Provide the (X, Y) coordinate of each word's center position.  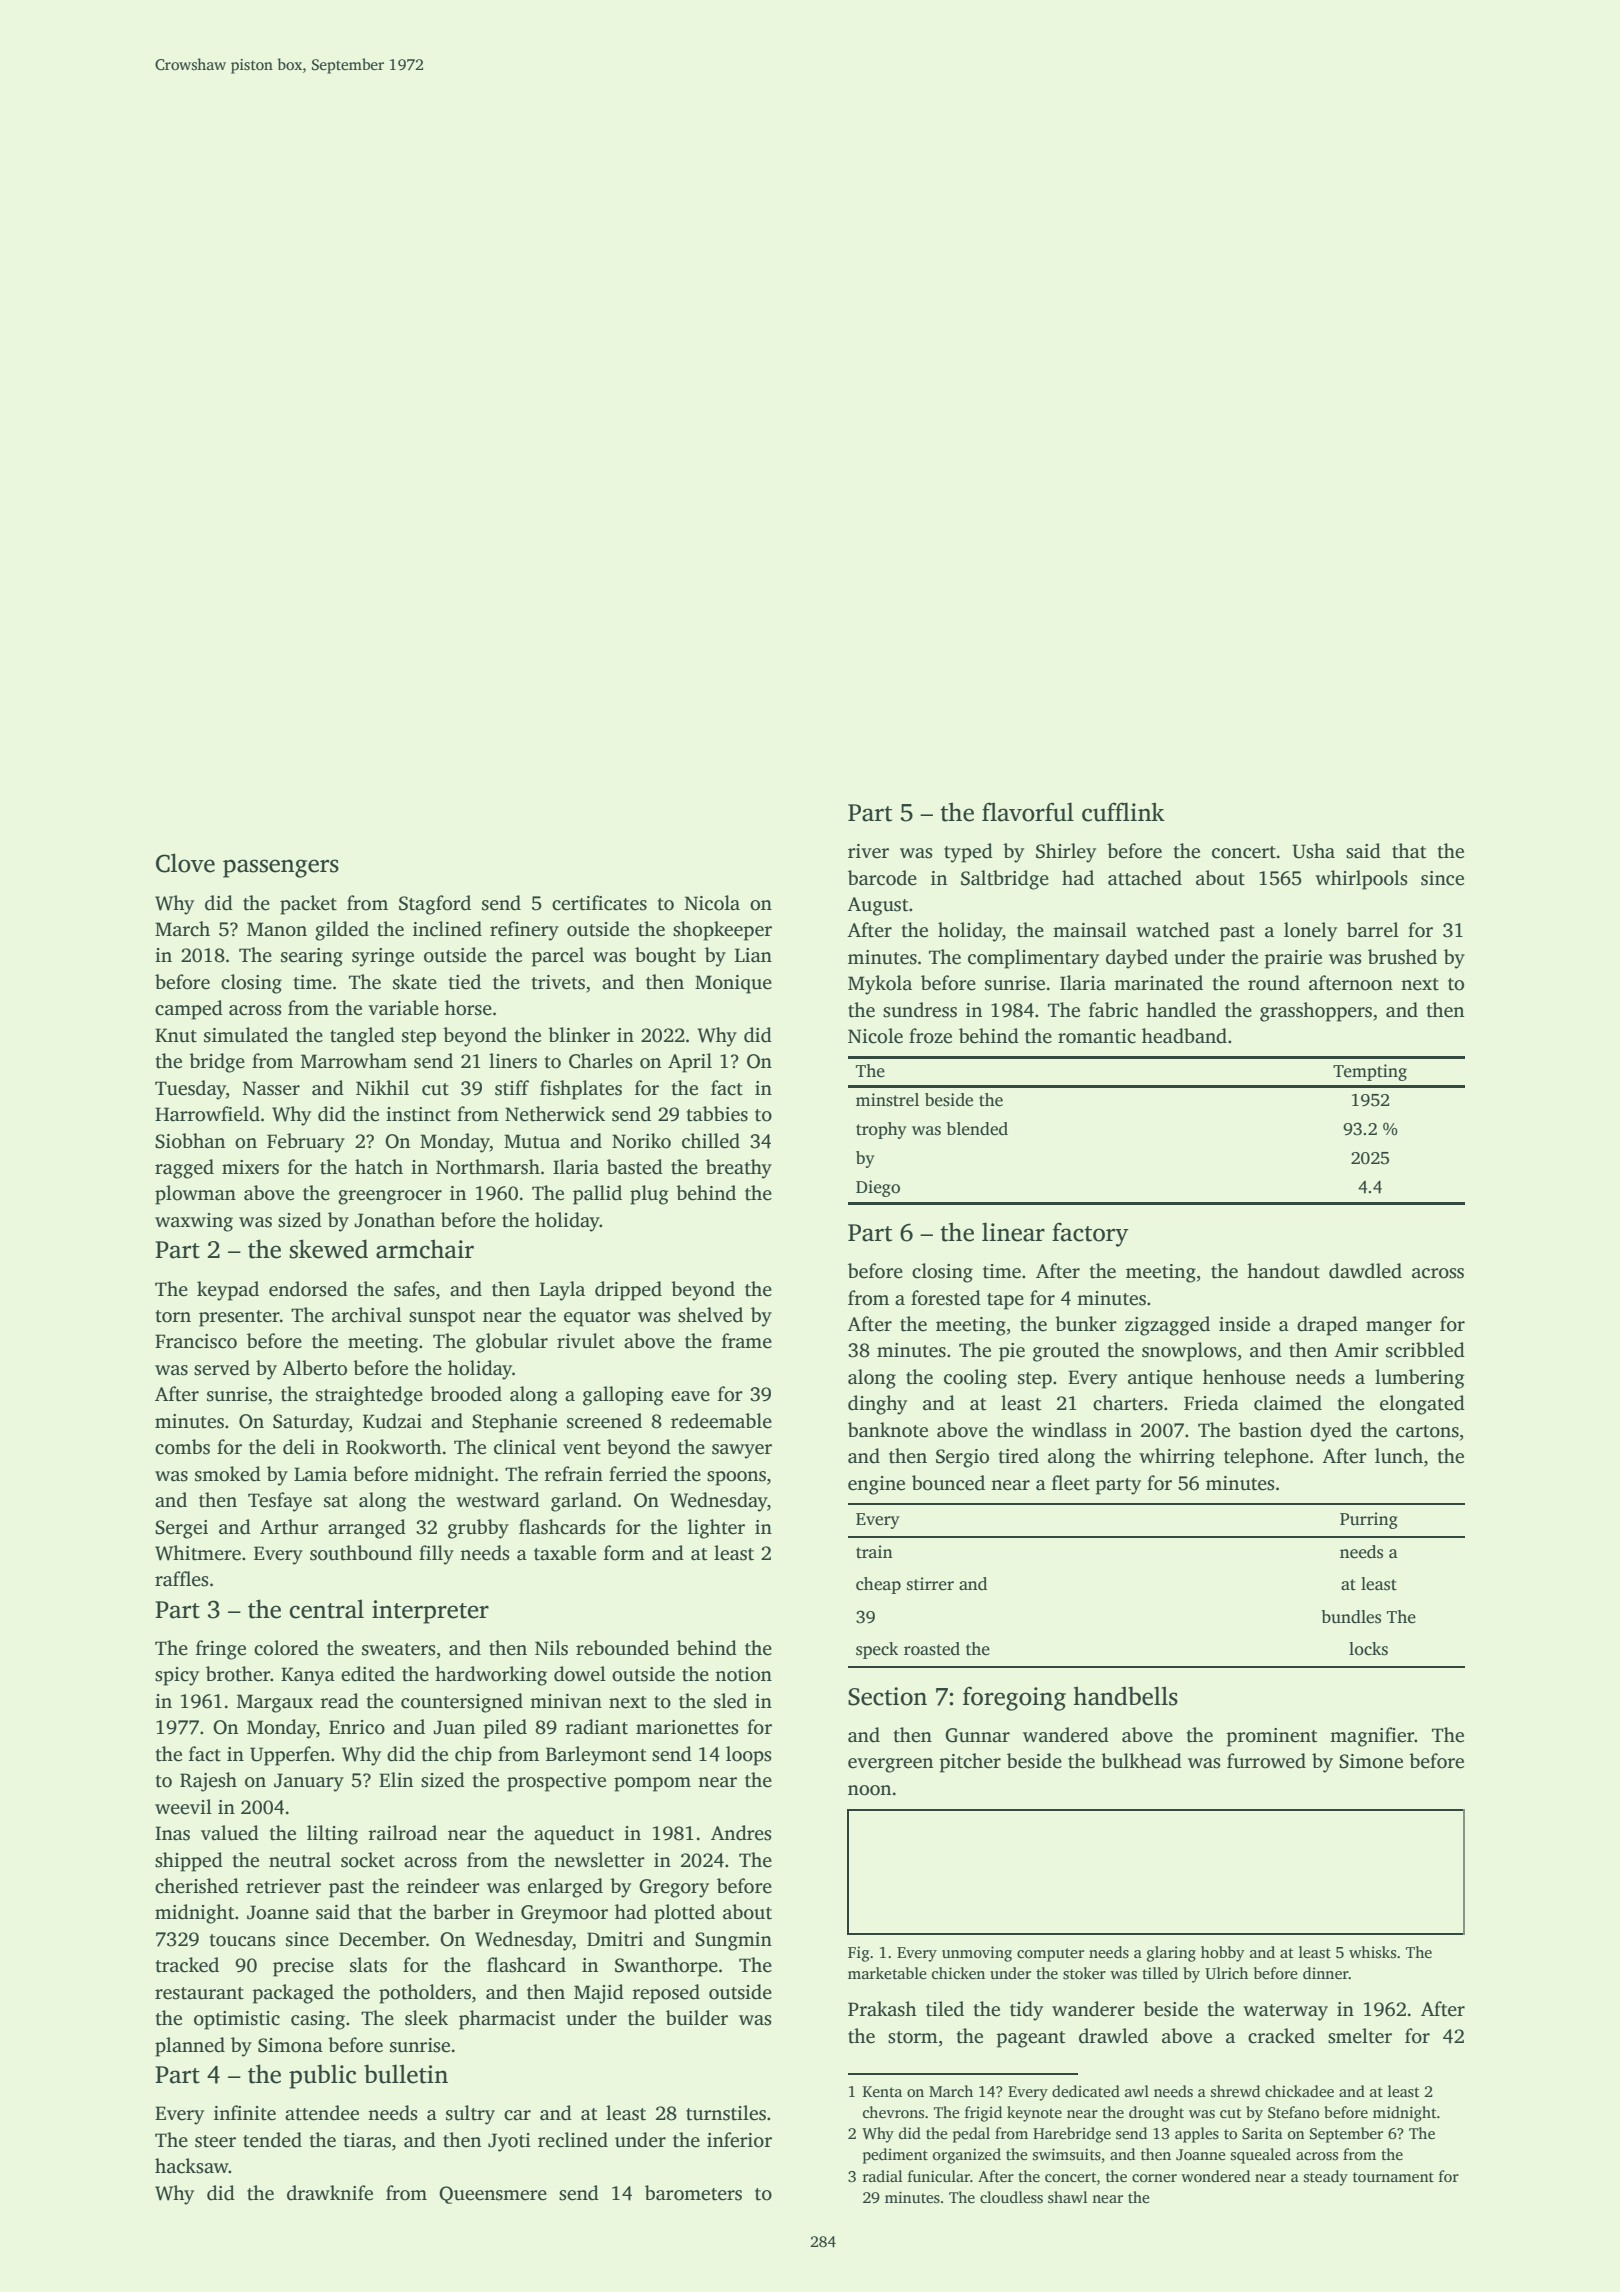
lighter (716, 1529)
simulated (246, 1035)
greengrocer (390, 1197)
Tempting (1370, 1072)
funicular (939, 2176)
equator (597, 1318)
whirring (1177, 1458)
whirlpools (1361, 880)
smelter (1360, 2036)
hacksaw (192, 2166)
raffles (181, 1579)
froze (930, 1036)
